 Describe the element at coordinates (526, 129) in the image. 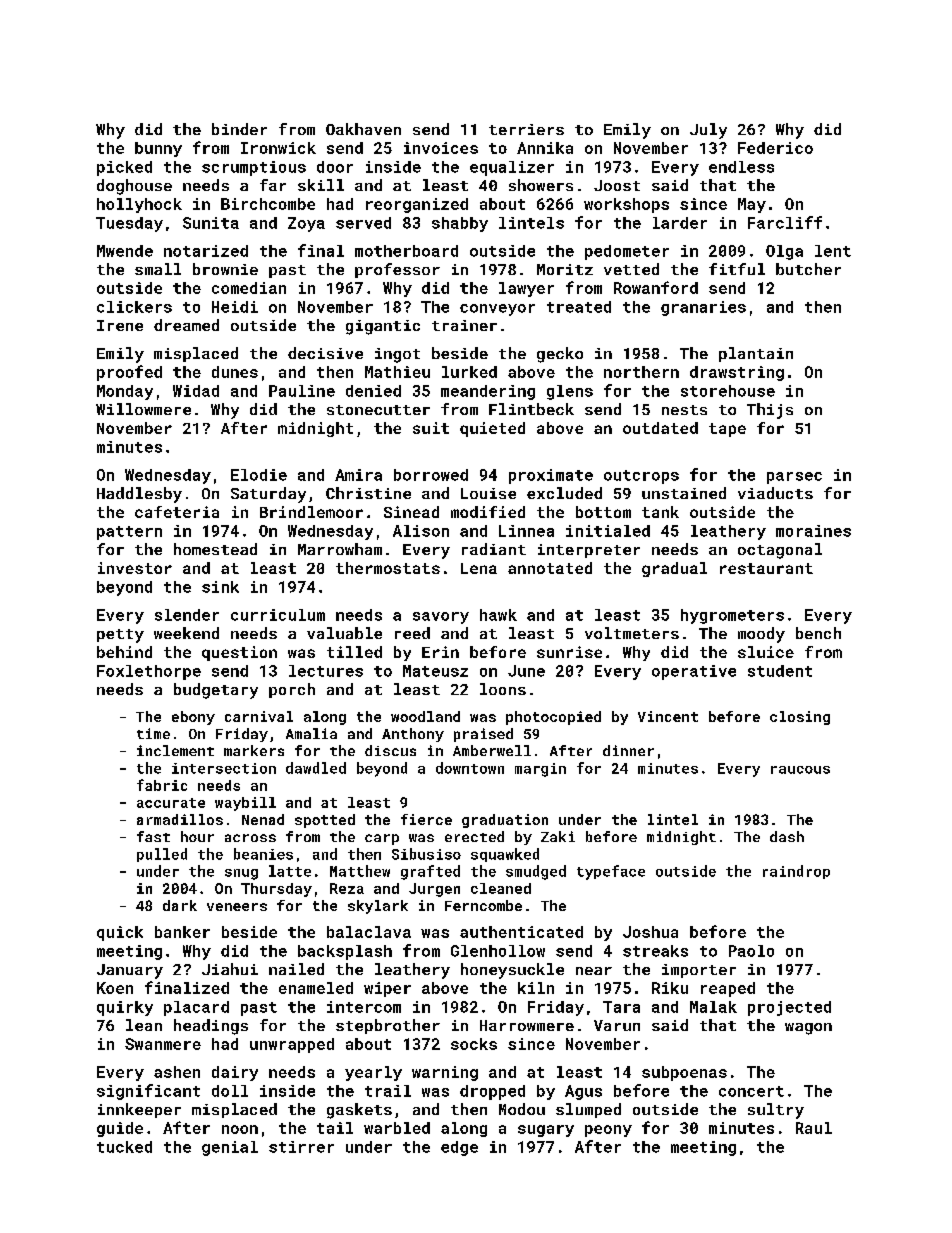

I see `terriers` at that location.
